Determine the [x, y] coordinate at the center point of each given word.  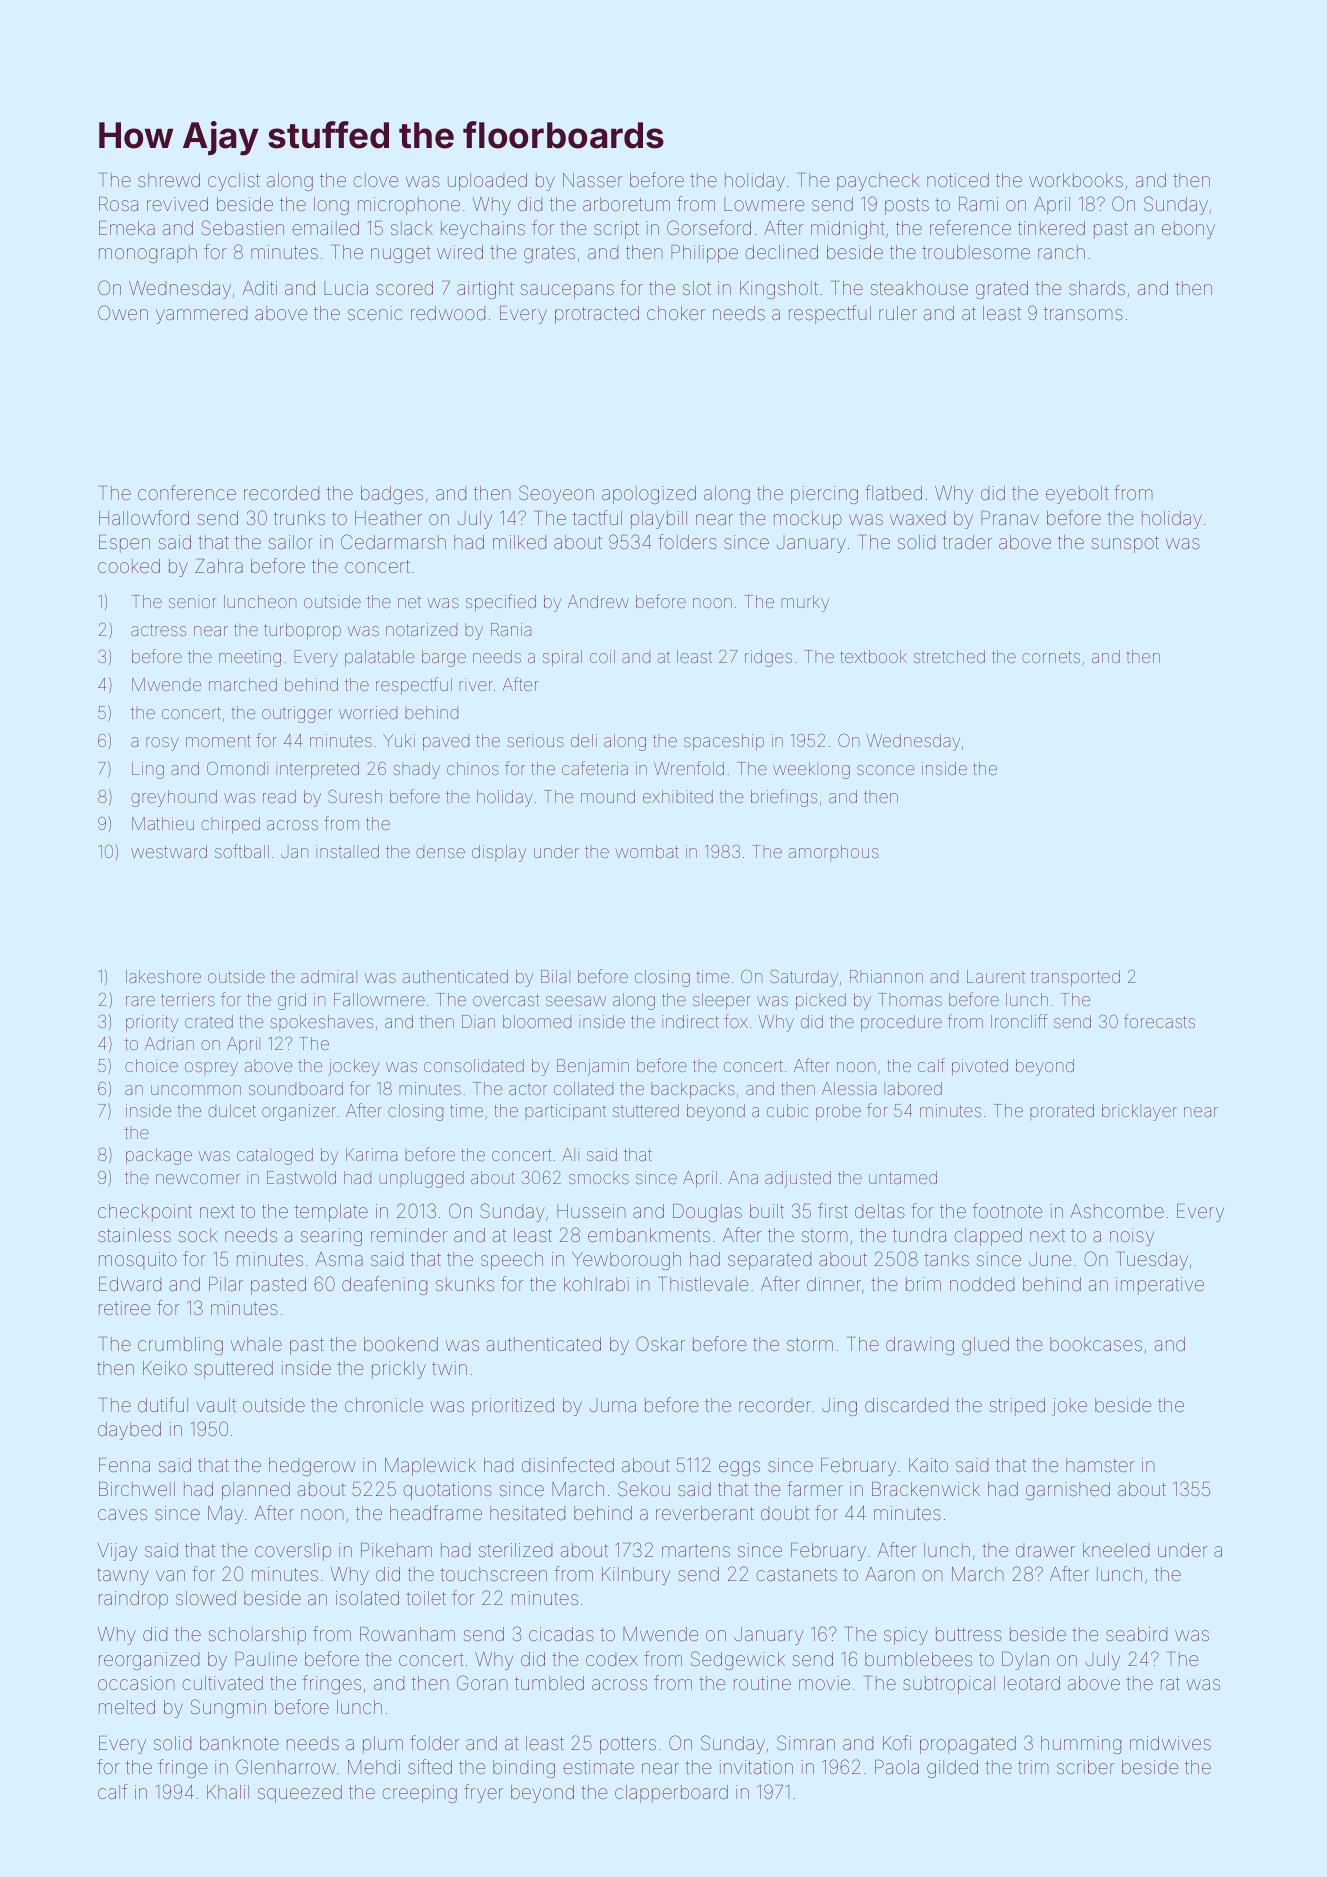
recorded [281, 493]
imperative [1160, 1286]
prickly [399, 1370]
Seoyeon [556, 494]
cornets [1051, 657]
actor [528, 1090]
